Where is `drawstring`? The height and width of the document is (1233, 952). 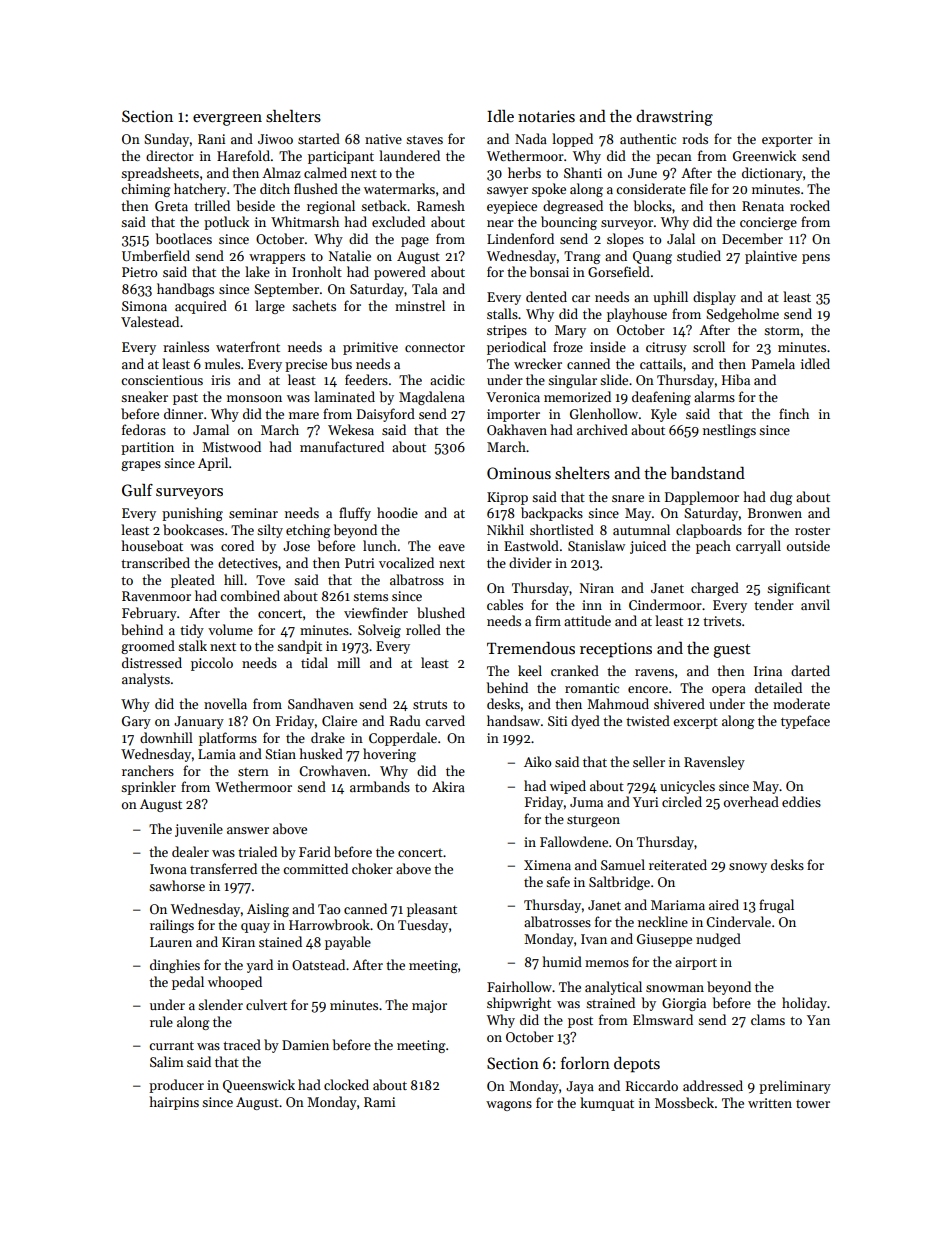
drawstring is located at coordinates (674, 118).
